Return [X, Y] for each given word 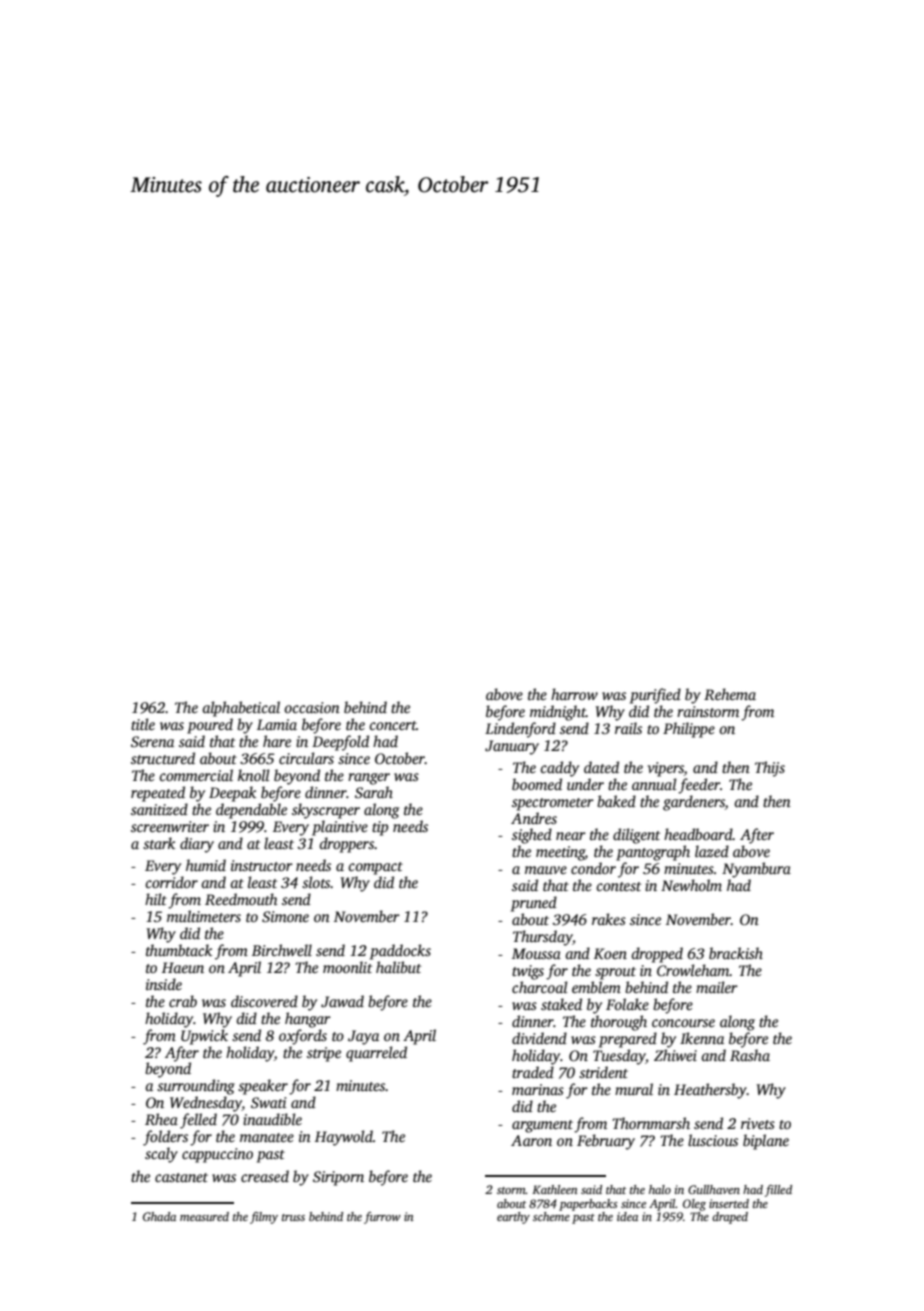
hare [277, 741]
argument [542, 1126]
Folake [627, 1004]
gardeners [694, 803]
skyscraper [326, 811]
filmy [264, 1218]
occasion [312, 707]
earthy [513, 1218]
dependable [251, 811]
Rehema [730, 694]
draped [730, 1218]
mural [634, 1089]
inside [164, 984]
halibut [398, 967]
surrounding [196, 1087]
